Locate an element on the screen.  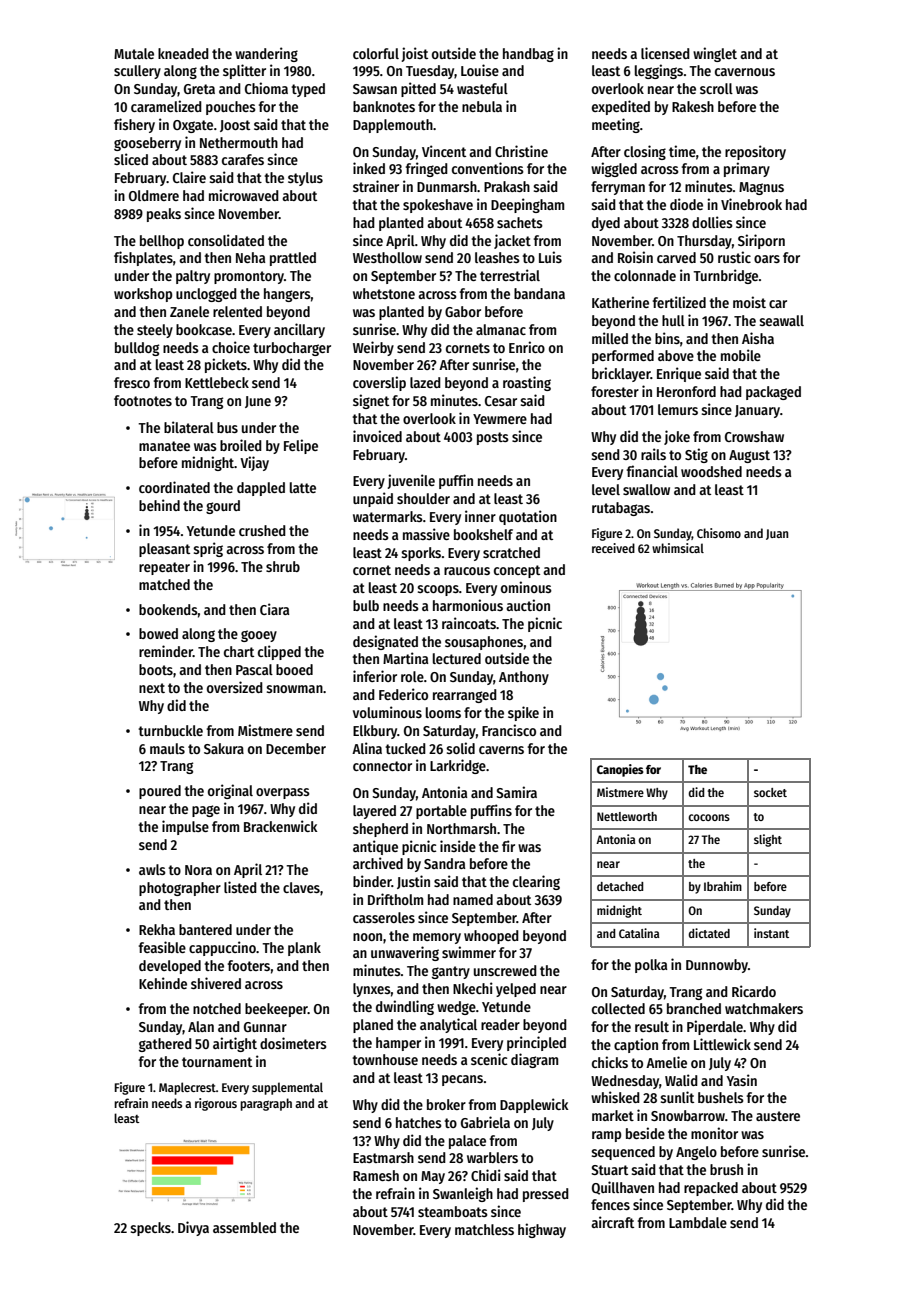
winglet is located at coordinates (715, 54).
